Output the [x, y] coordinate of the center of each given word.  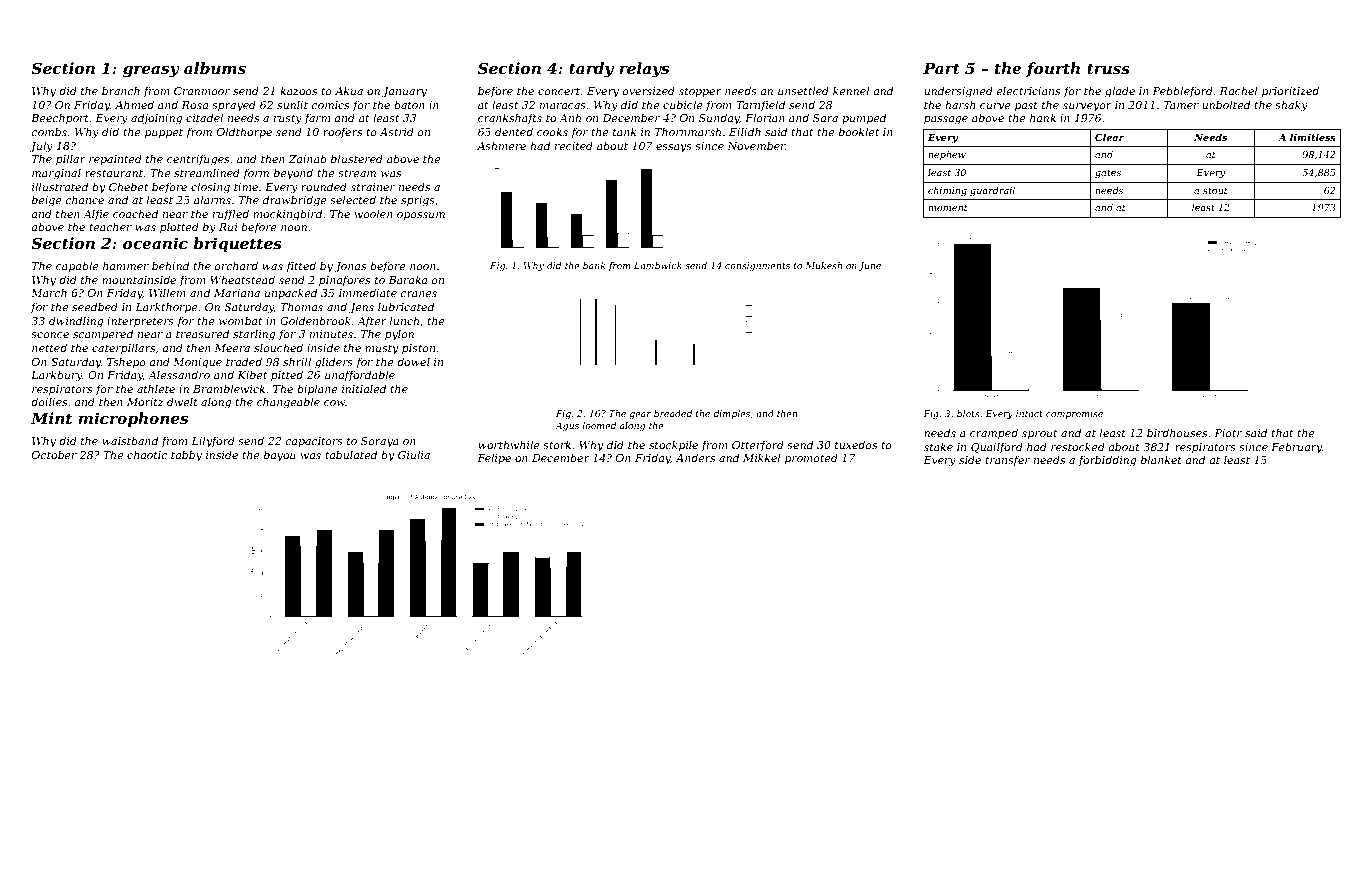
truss [1108, 68]
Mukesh [824, 265]
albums [215, 68]
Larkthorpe [166, 307]
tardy [591, 70]
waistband [130, 440]
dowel [413, 361]
